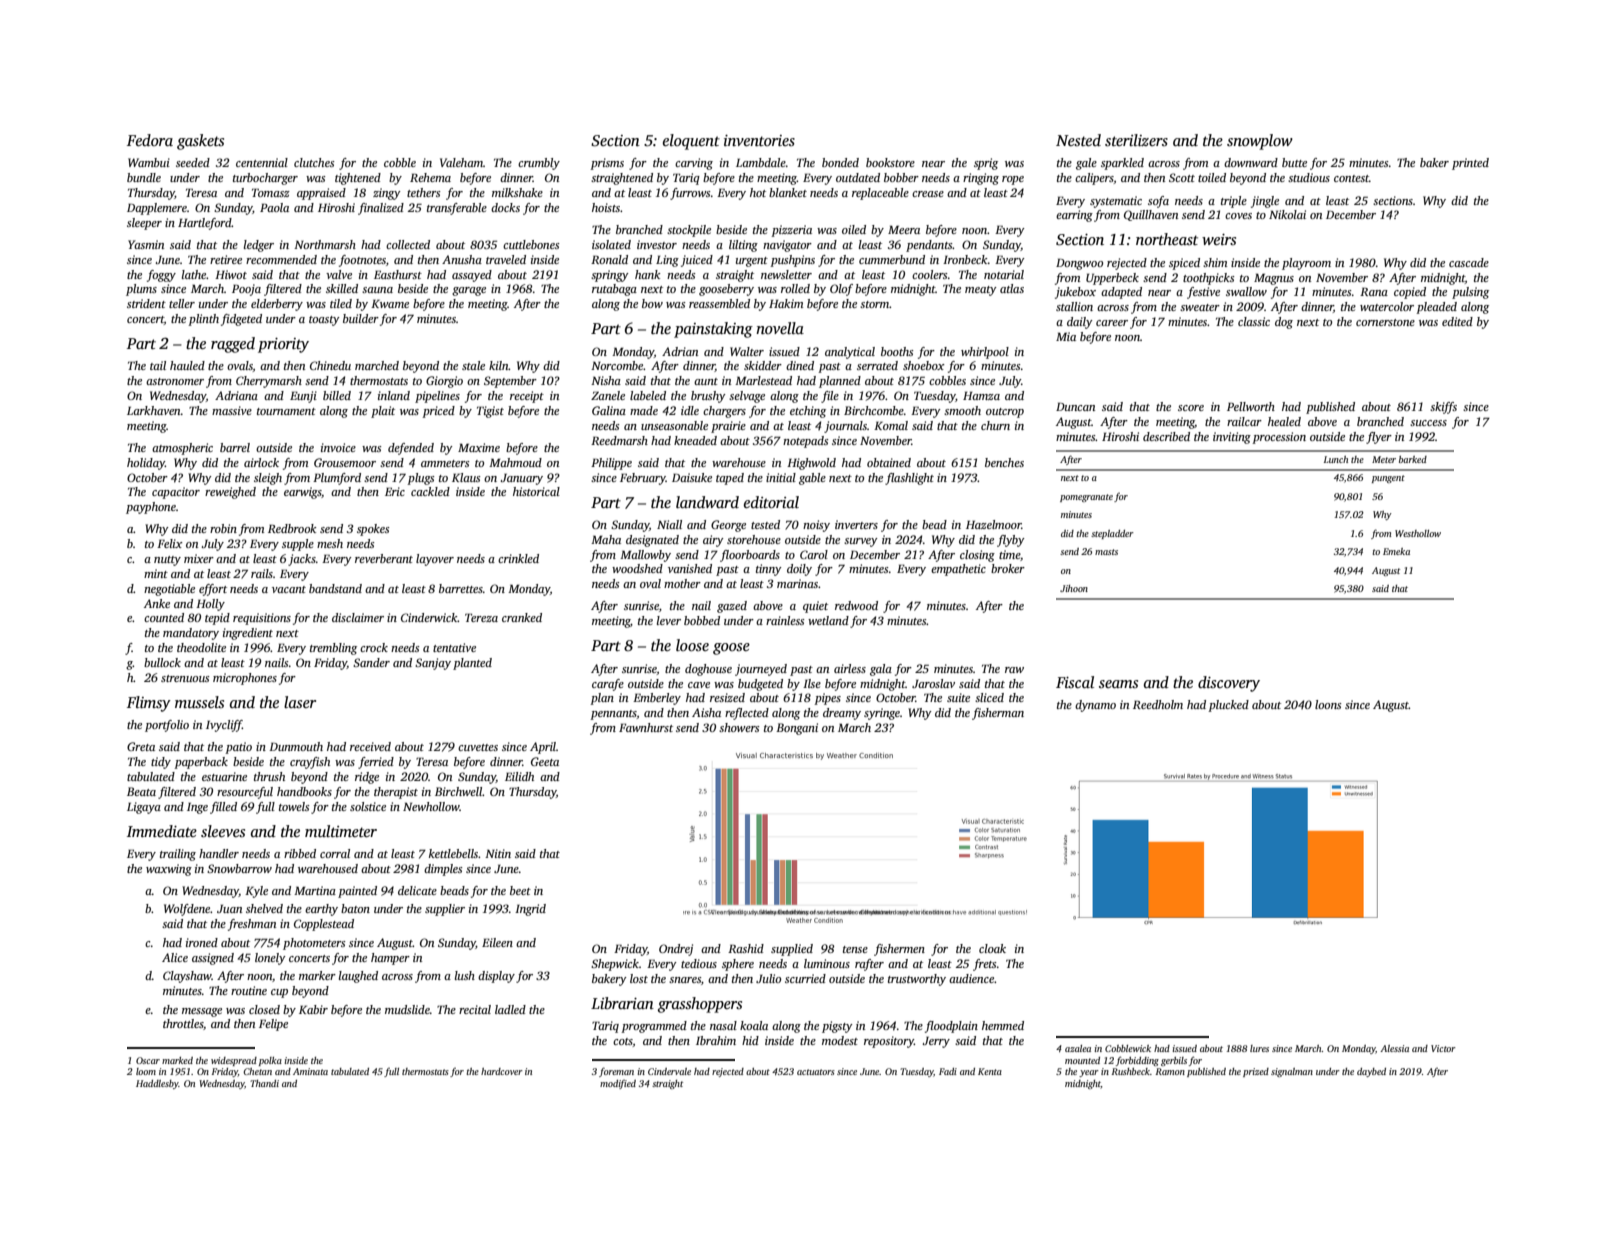 The image size is (1616, 1249). I want to click on Emeka, so click(1396, 551).
